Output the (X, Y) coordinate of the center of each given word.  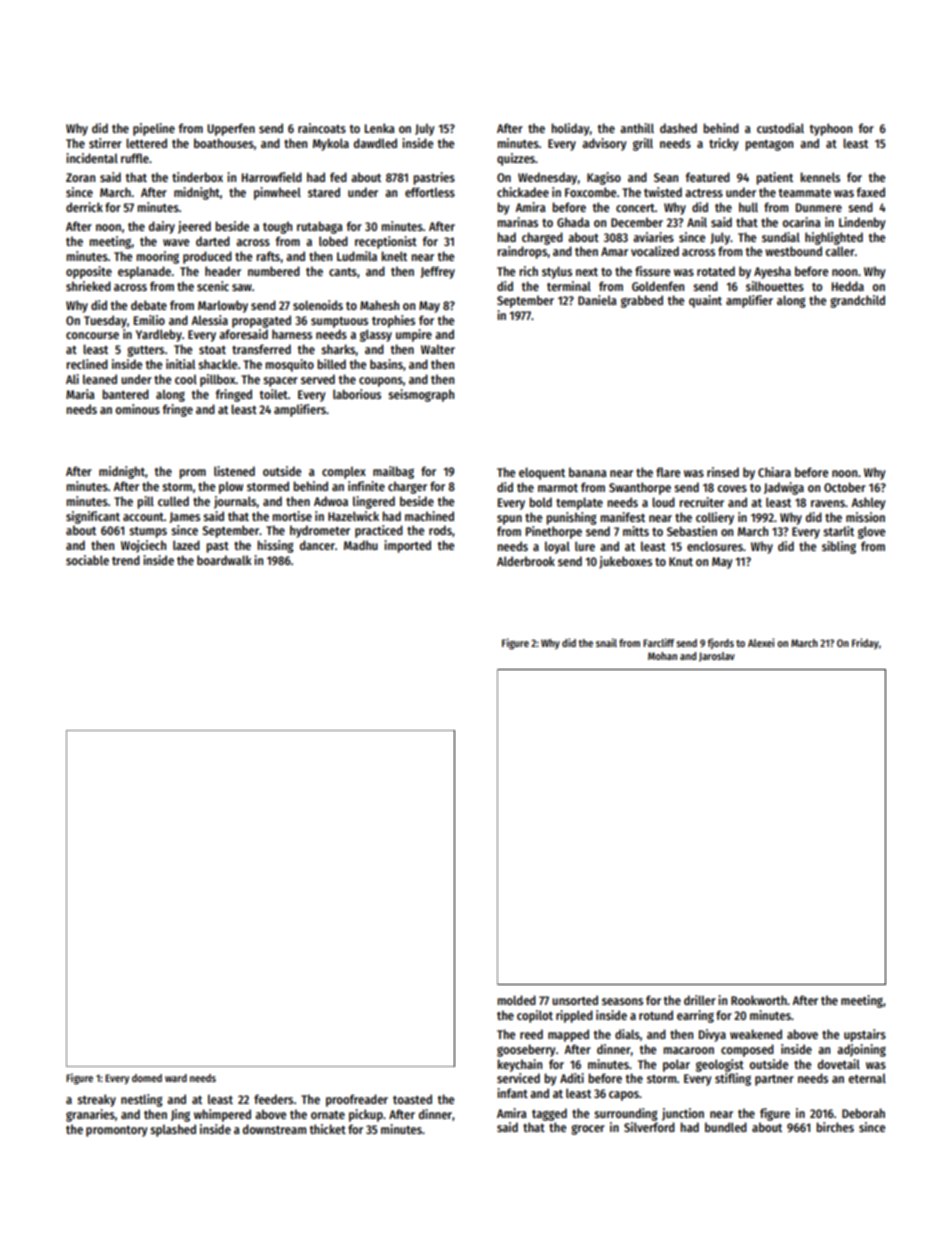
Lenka (380, 128)
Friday (865, 643)
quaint (705, 301)
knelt (394, 256)
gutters (145, 351)
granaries (90, 1115)
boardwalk (224, 560)
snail (606, 642)
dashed (678, 128)
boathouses (224, 143)
